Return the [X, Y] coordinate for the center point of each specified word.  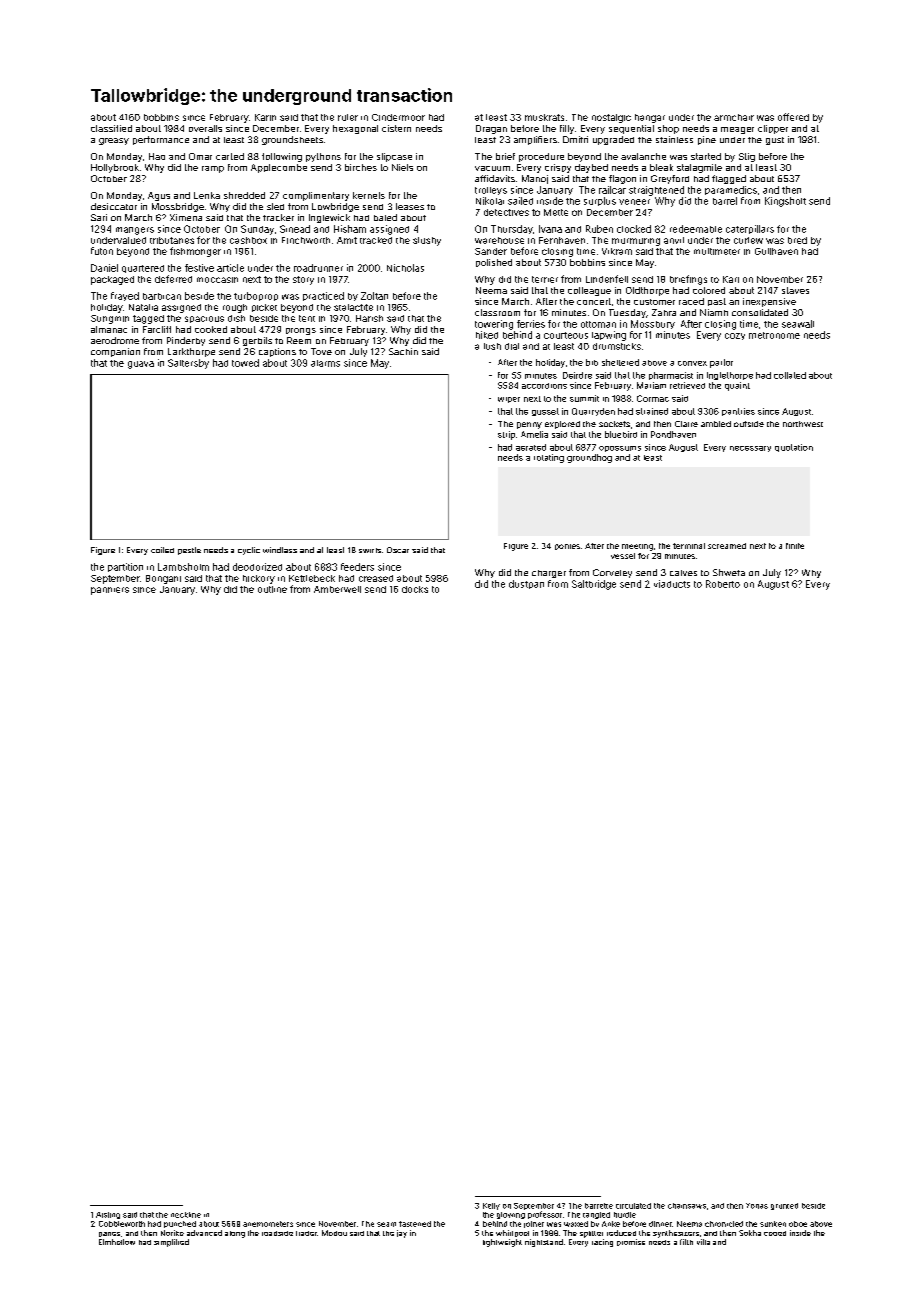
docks [415, 589]
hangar [650, 118]
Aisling [108, 1215]
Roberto [723, 584]
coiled [162, 550]
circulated [633, 1206]
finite [795, 546]
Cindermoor [398, 117]
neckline [186, 1215]
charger [549, 574]
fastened [415, 1224]
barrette [599, 1206]
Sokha [750, 1233]
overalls [205, 128]
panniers [110, 591]
